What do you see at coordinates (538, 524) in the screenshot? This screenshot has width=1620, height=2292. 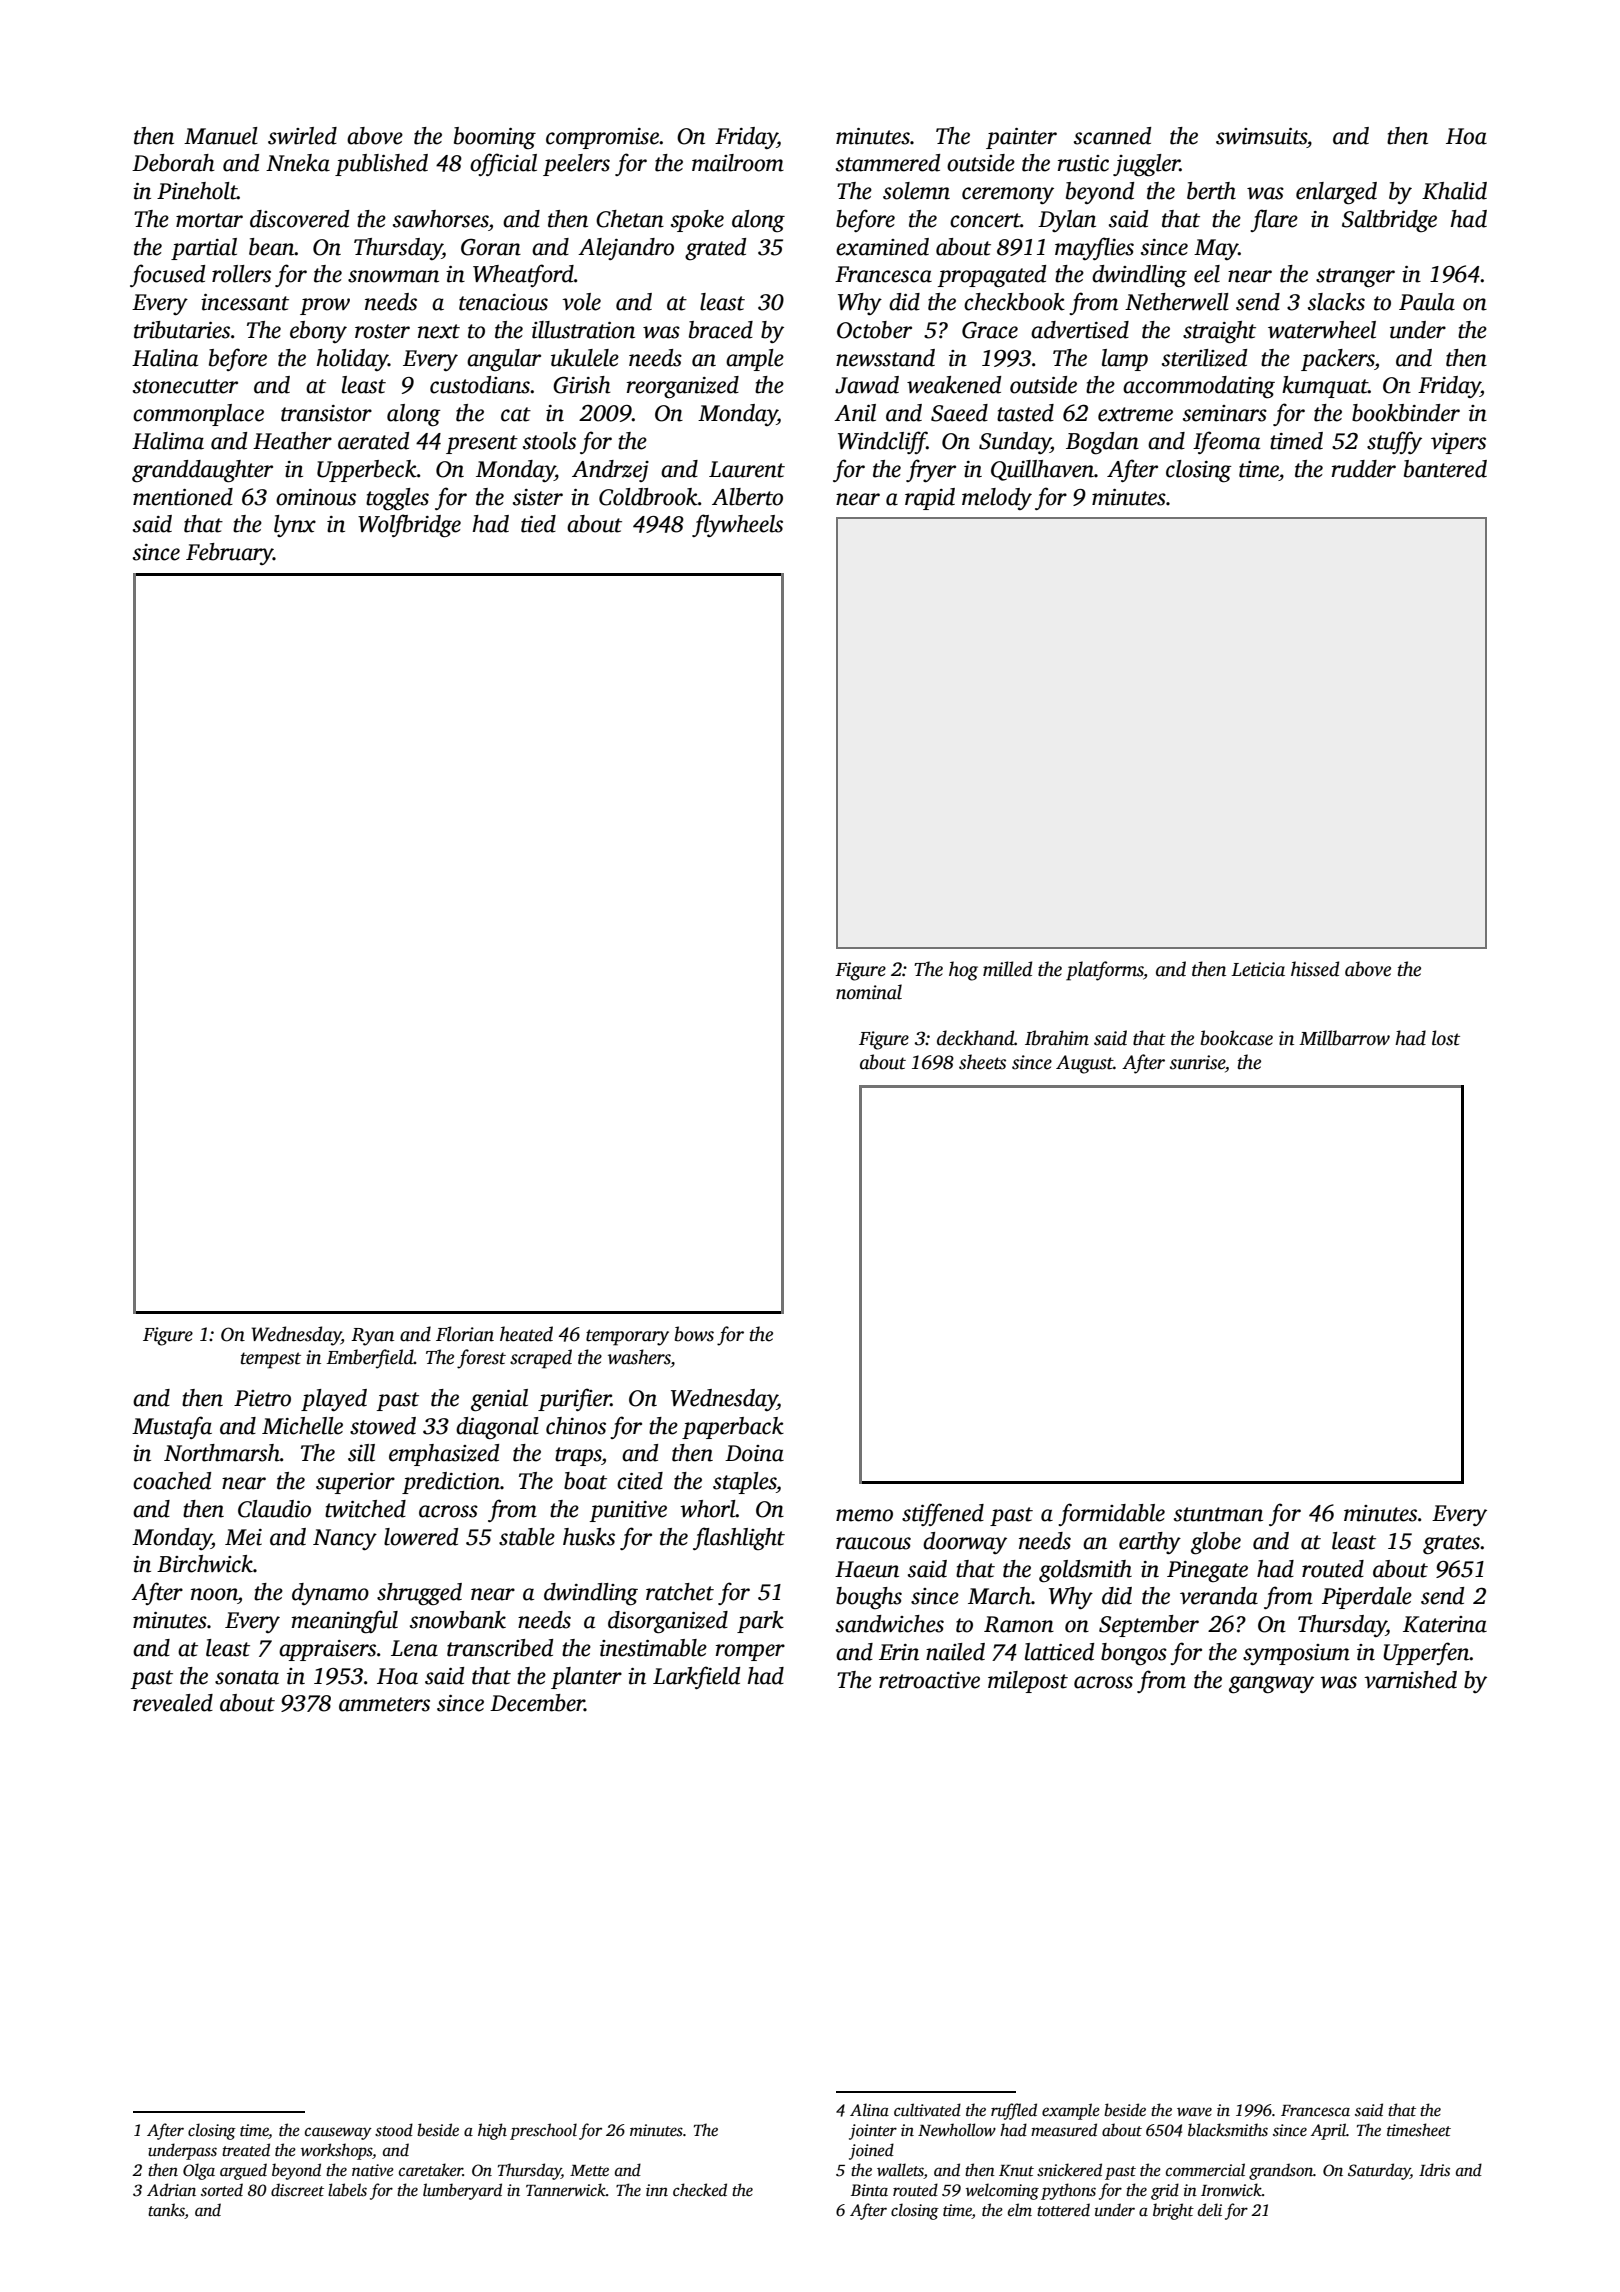 I see `tied` at bounding box center [538, 524].
